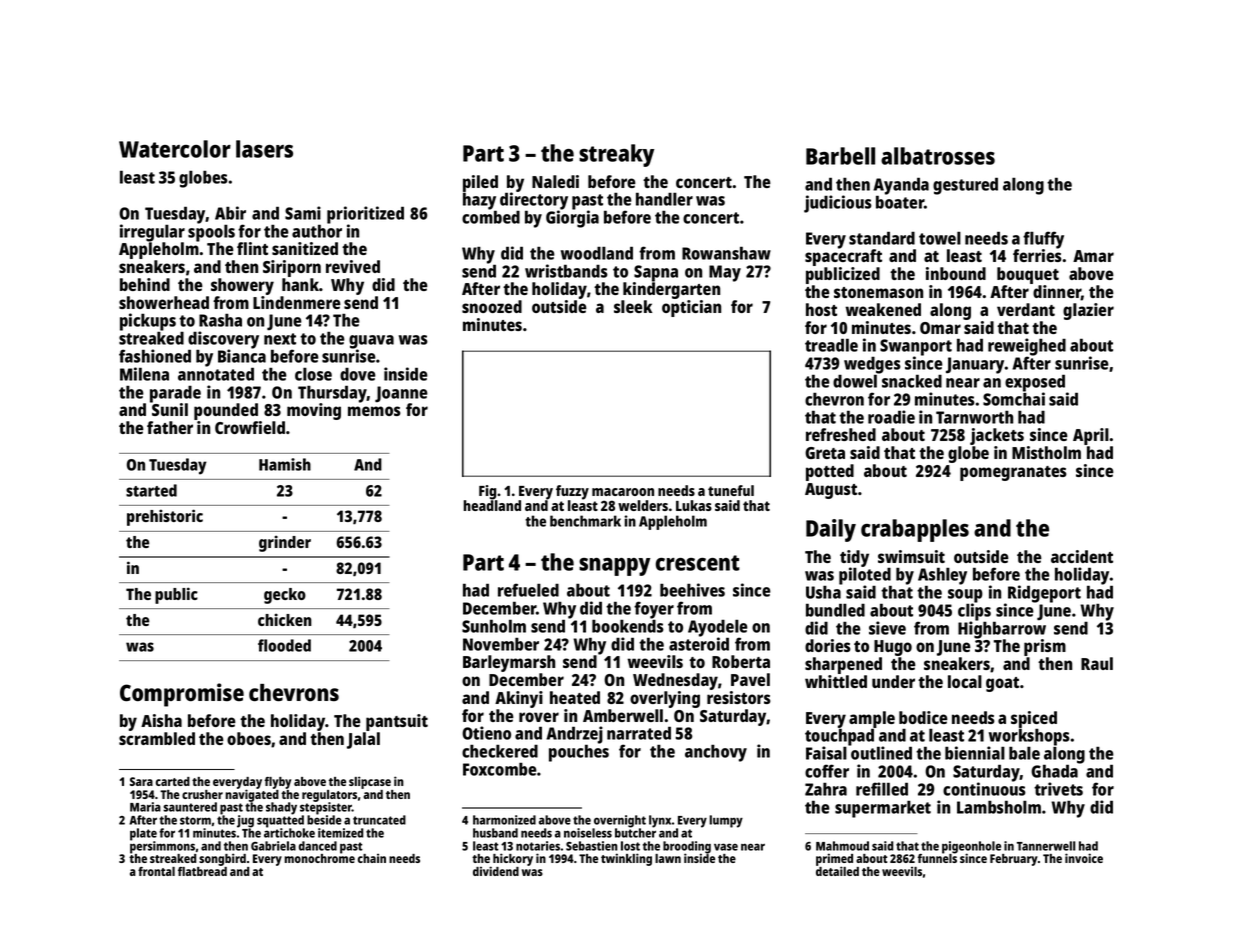 The image size is (1233, 952). I want to click on roadie, so click(891, 417).
